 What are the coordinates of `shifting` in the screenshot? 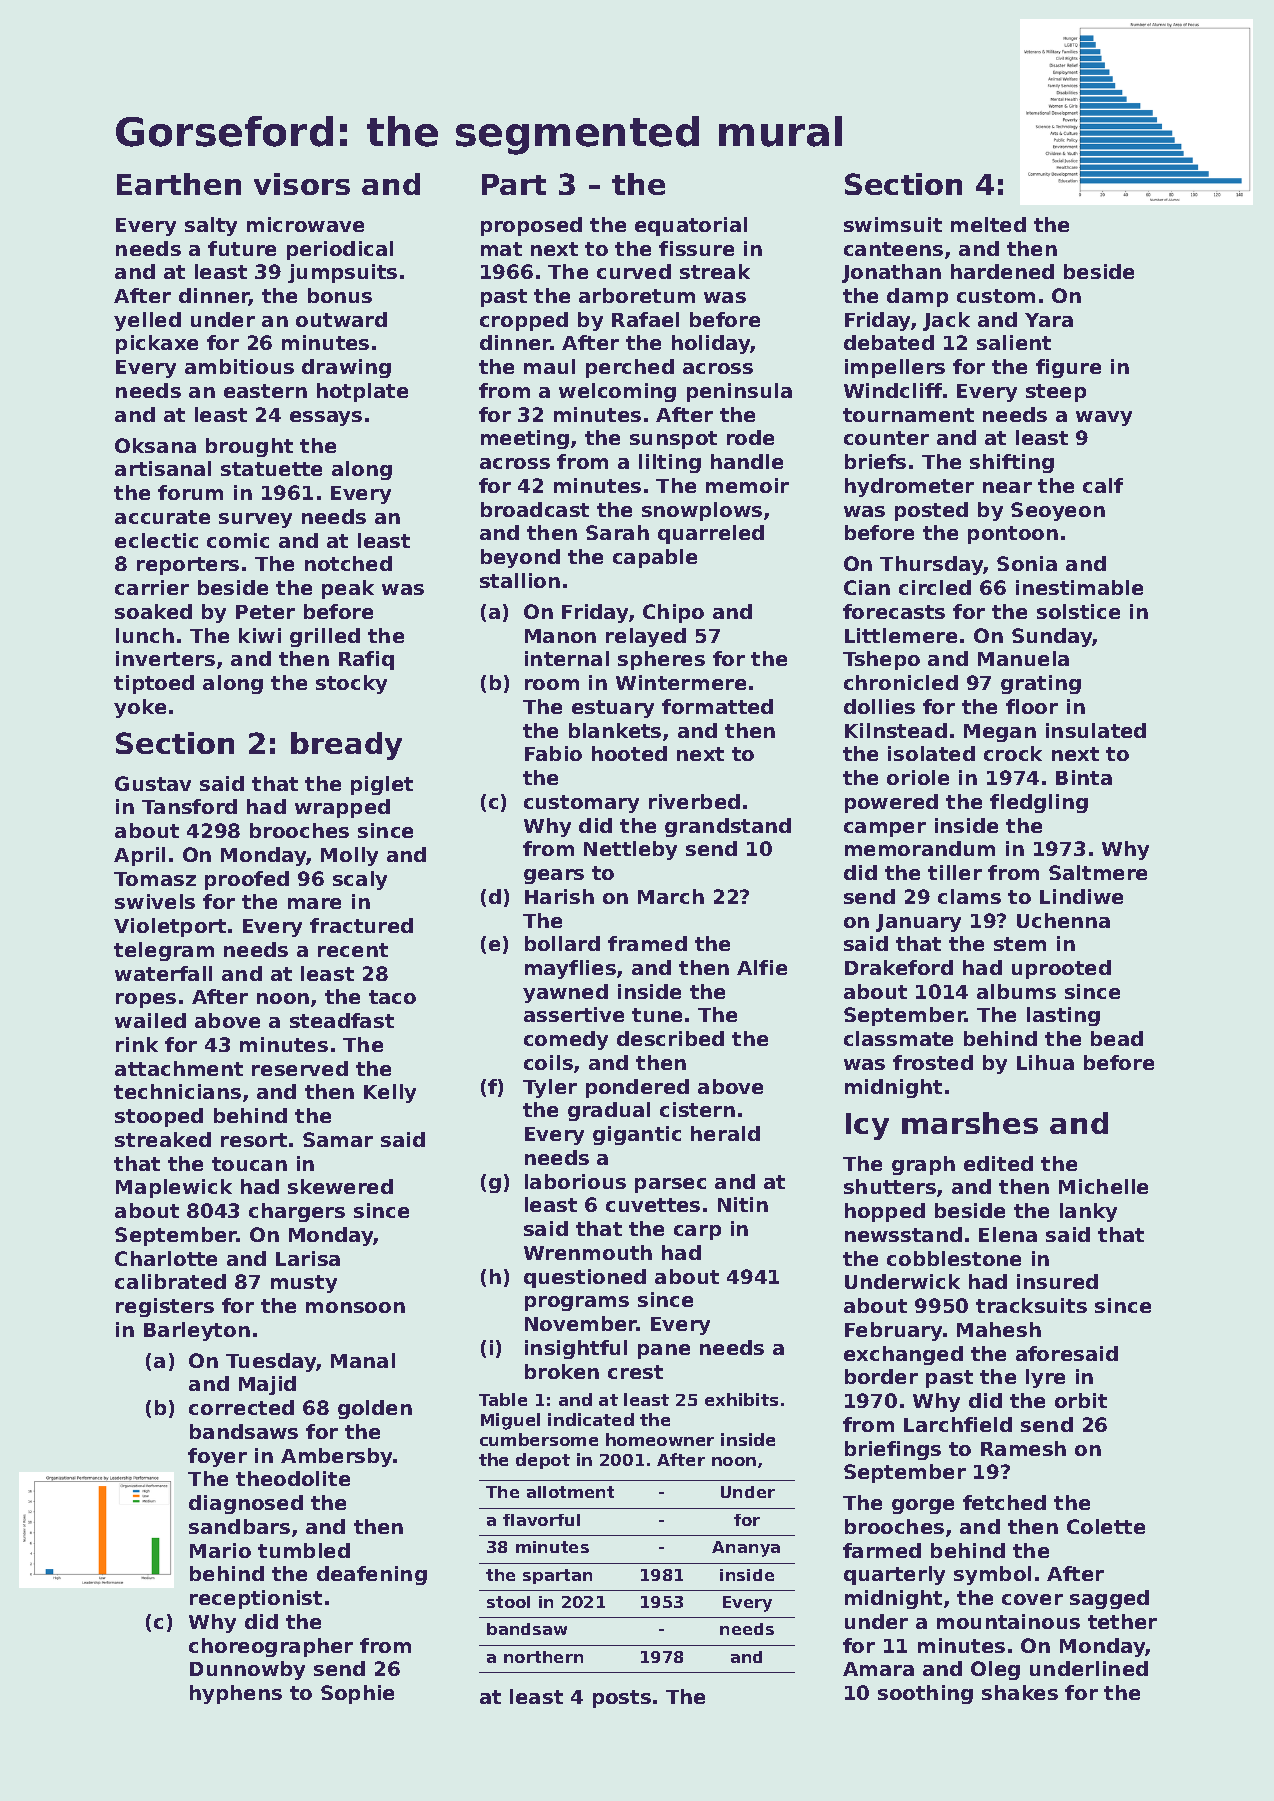 It's located at (1012, 463).
